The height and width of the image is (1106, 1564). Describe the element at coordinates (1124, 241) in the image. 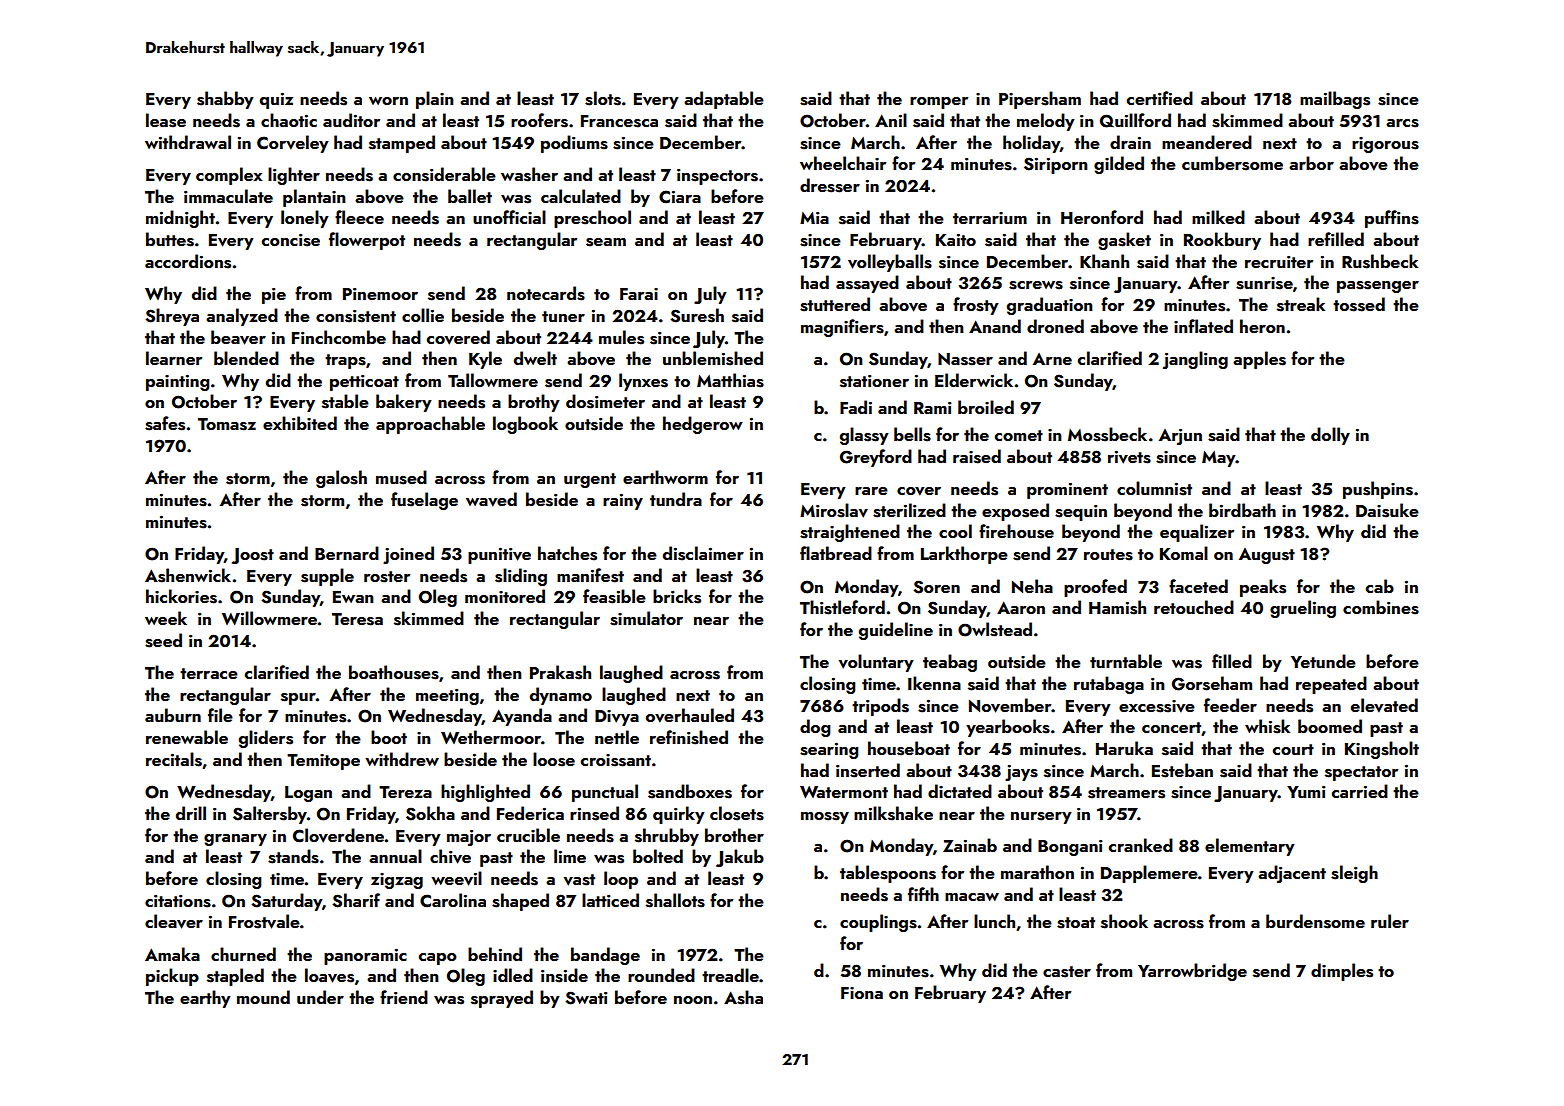

I see `gasket` at that location.
